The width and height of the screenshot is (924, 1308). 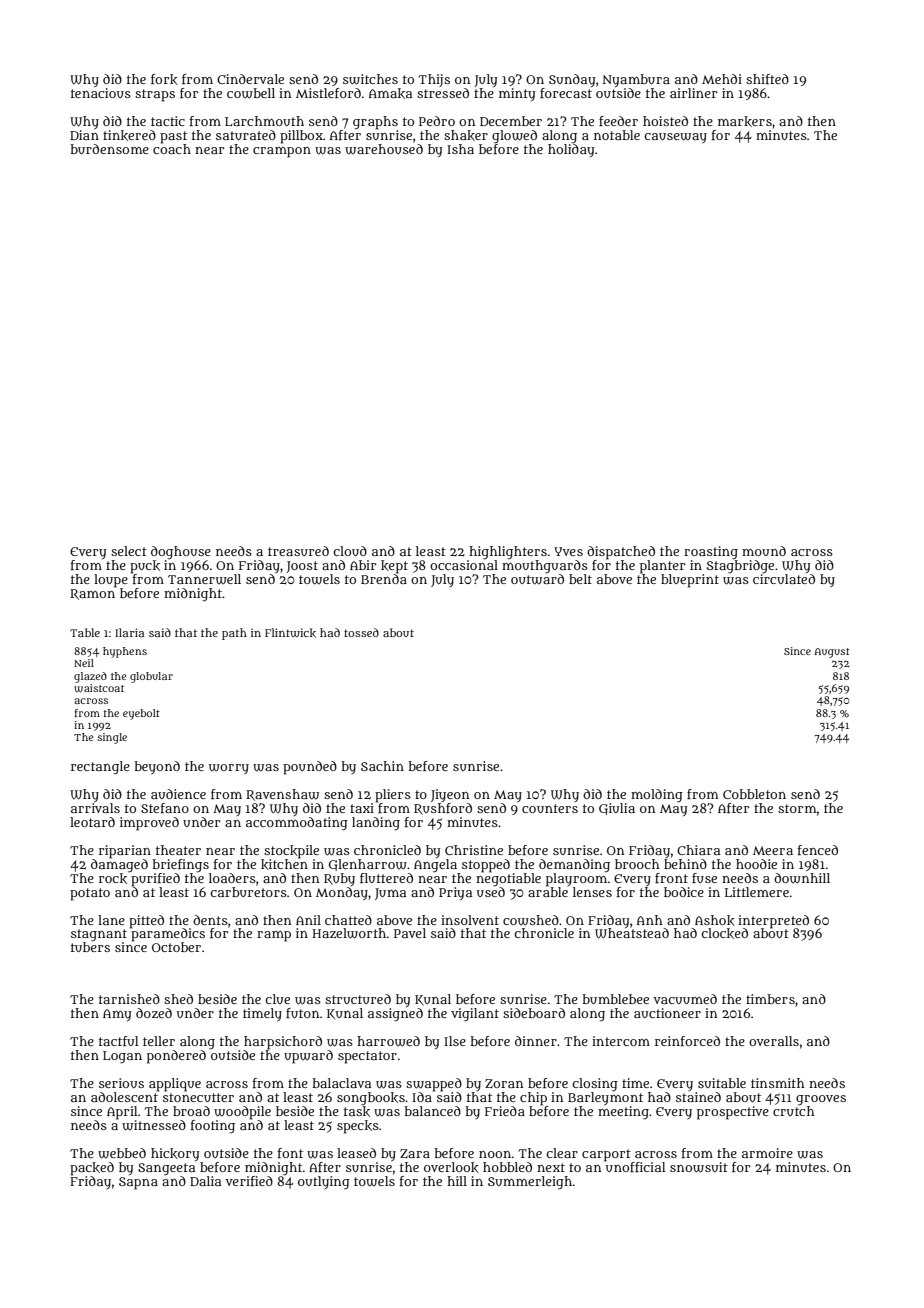 I want to click on Isha, so click(x=460, y=149).
